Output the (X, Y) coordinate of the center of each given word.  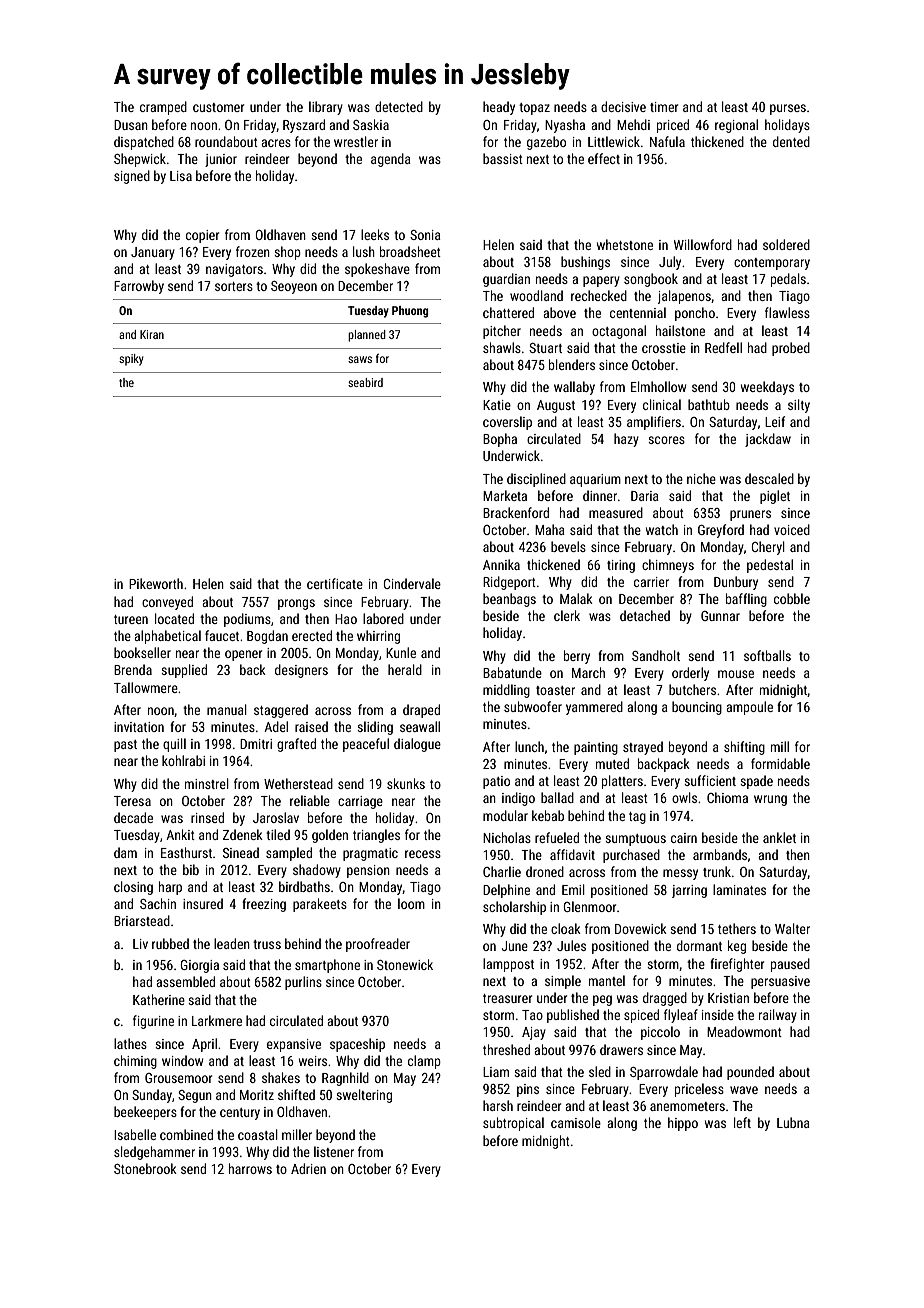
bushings (585, 263)
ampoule (749, 708)
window (183, 1060)
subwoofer (533, 706)
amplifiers (654, 423)
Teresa (132, 801)
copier (202, 236)
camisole (576, 1122)
